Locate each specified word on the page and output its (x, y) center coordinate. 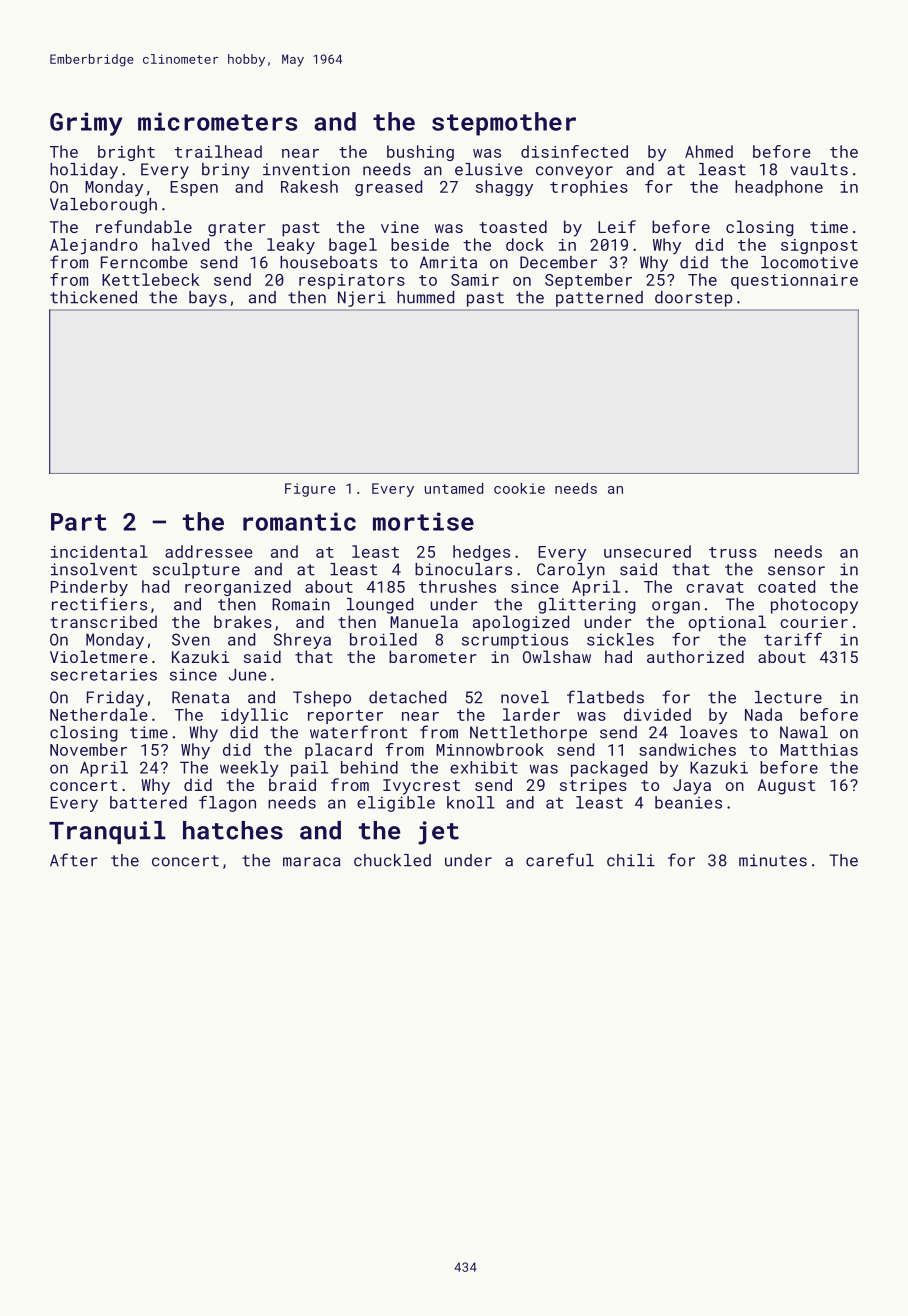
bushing (420, 153)
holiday (84, 171)
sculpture (196, 571)
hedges (481, 553)
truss (733, 552)
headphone (779, 188)
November (88, 749)
